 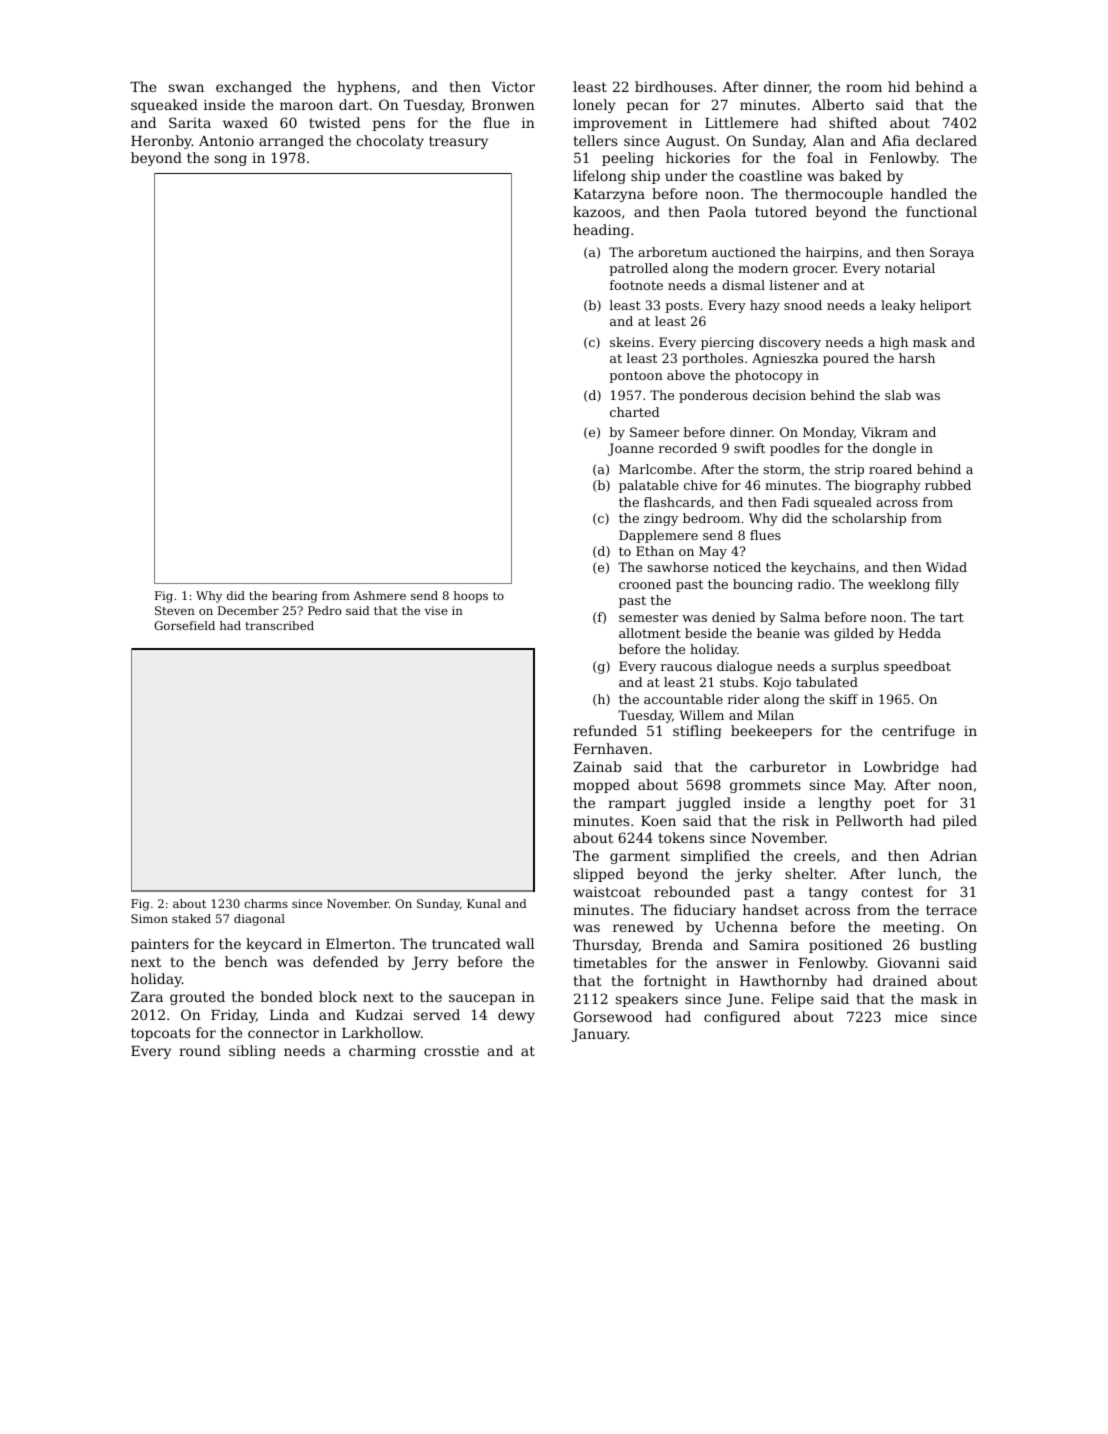 I want to click on Steven, so click(x=175, y=610).
